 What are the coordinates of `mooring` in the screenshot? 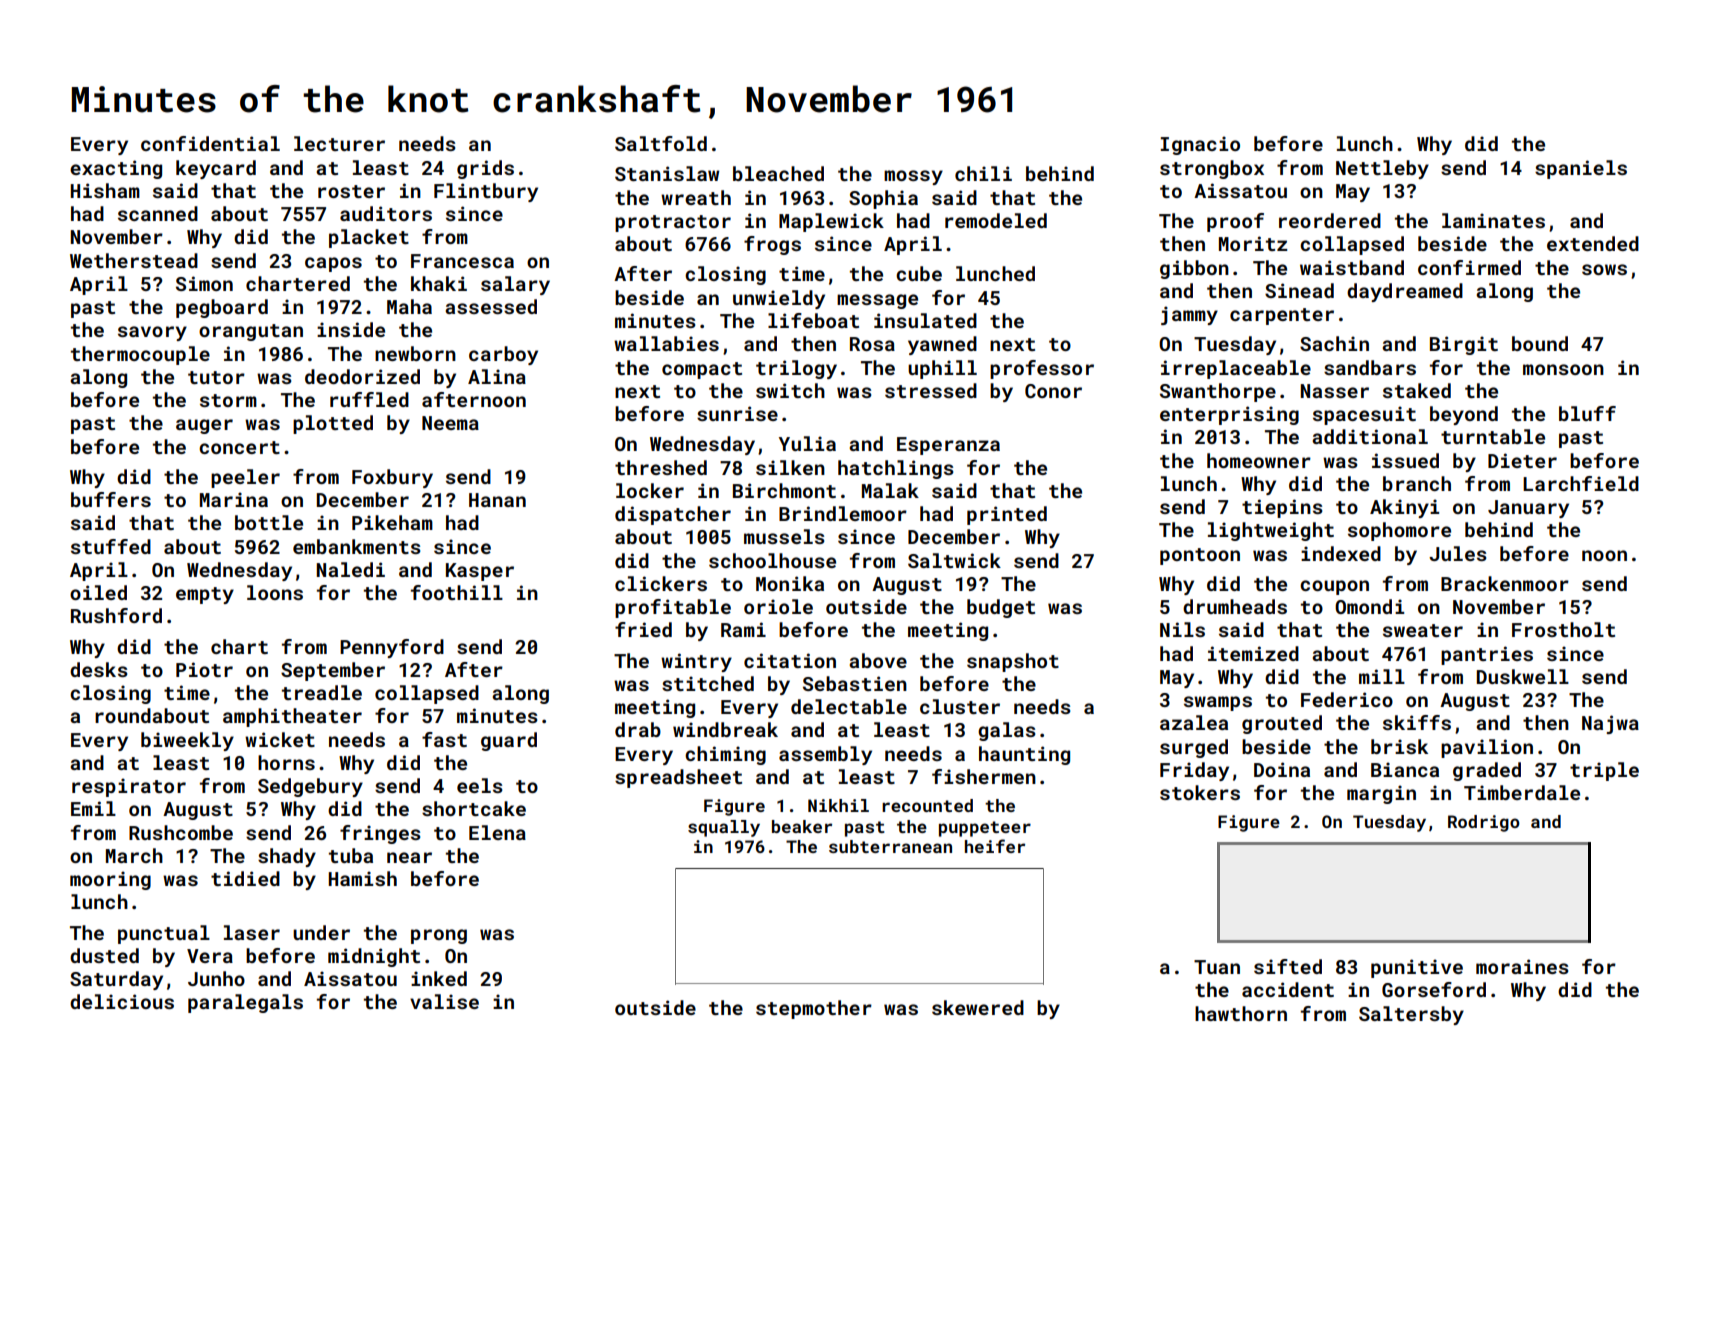 It's located at (110, 880).
